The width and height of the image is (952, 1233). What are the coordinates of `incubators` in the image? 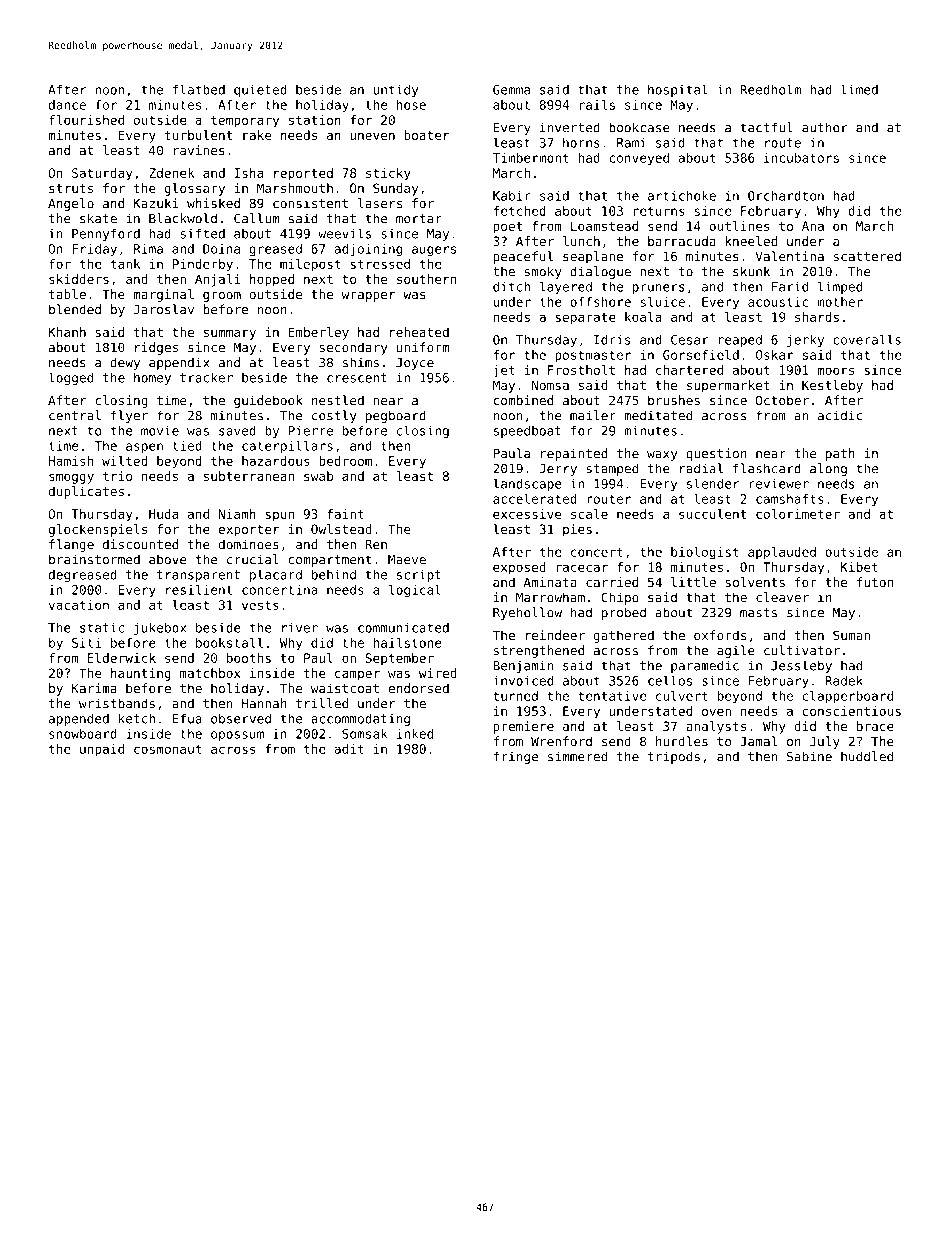 It's located at (801, 158).
